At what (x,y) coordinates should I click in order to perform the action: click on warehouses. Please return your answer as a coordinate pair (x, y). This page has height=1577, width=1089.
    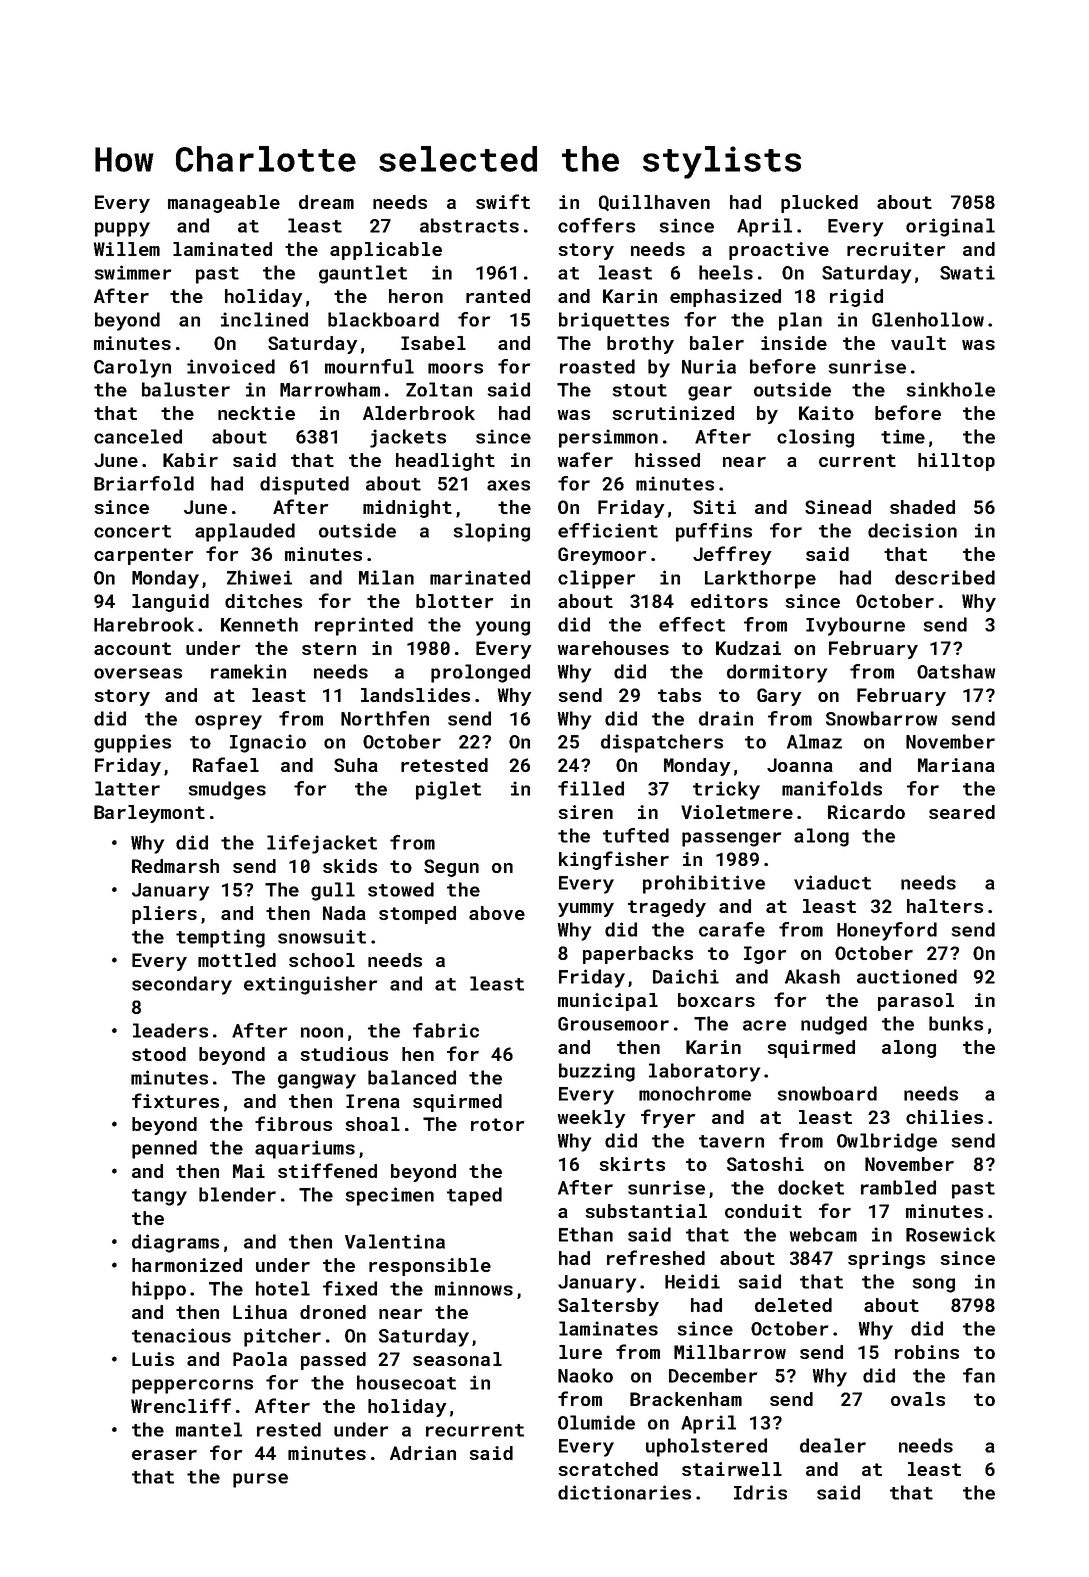
    Looking at the image, I should click on (613, 648).
